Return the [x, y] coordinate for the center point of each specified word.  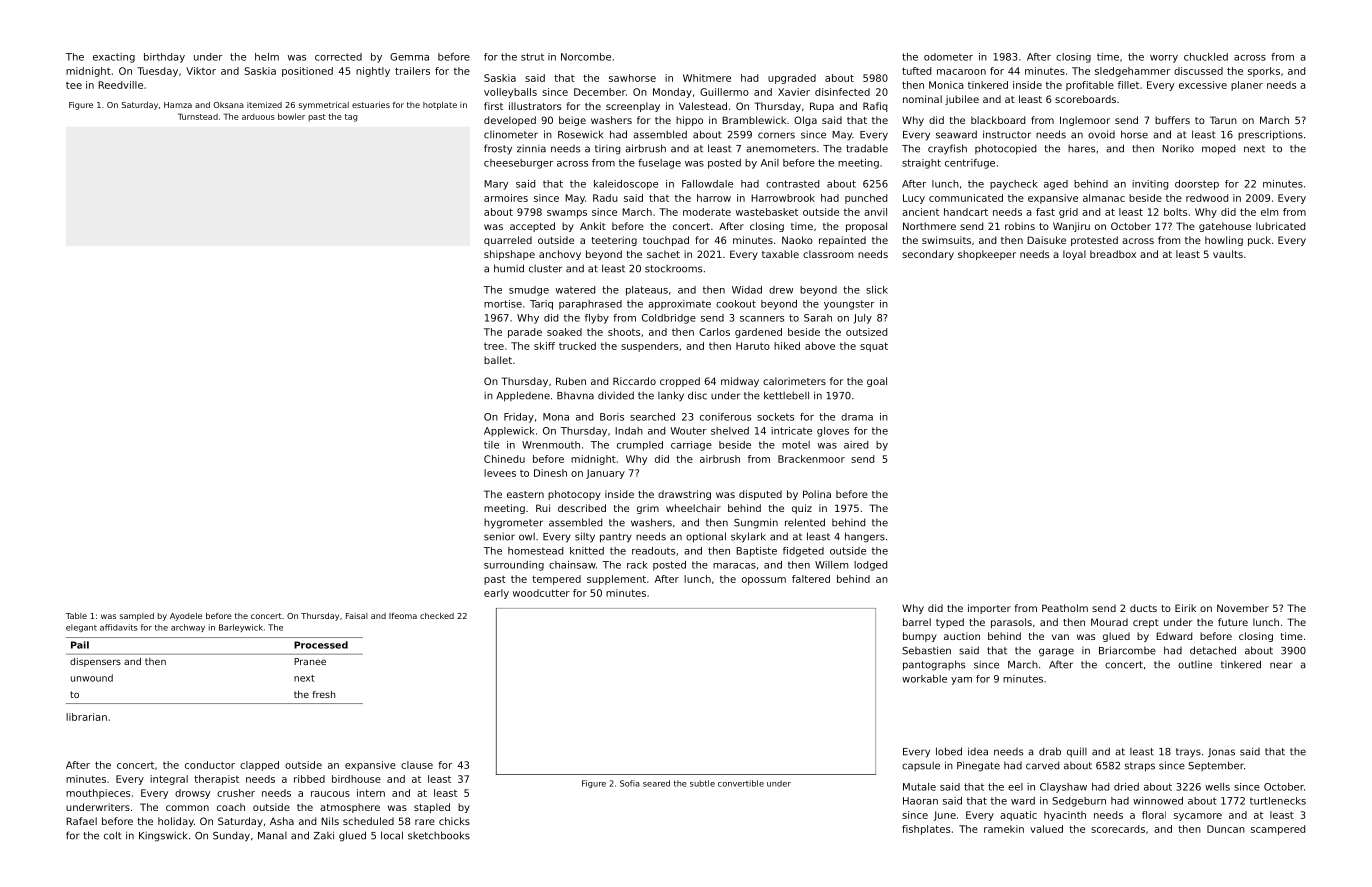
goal [877, 382]
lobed [949, 751]
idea [978, 751]
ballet [498, 360]
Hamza [178, 105]
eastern [525, 494]
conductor [210, 765]
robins [1020, 226]
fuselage [659, 164]
